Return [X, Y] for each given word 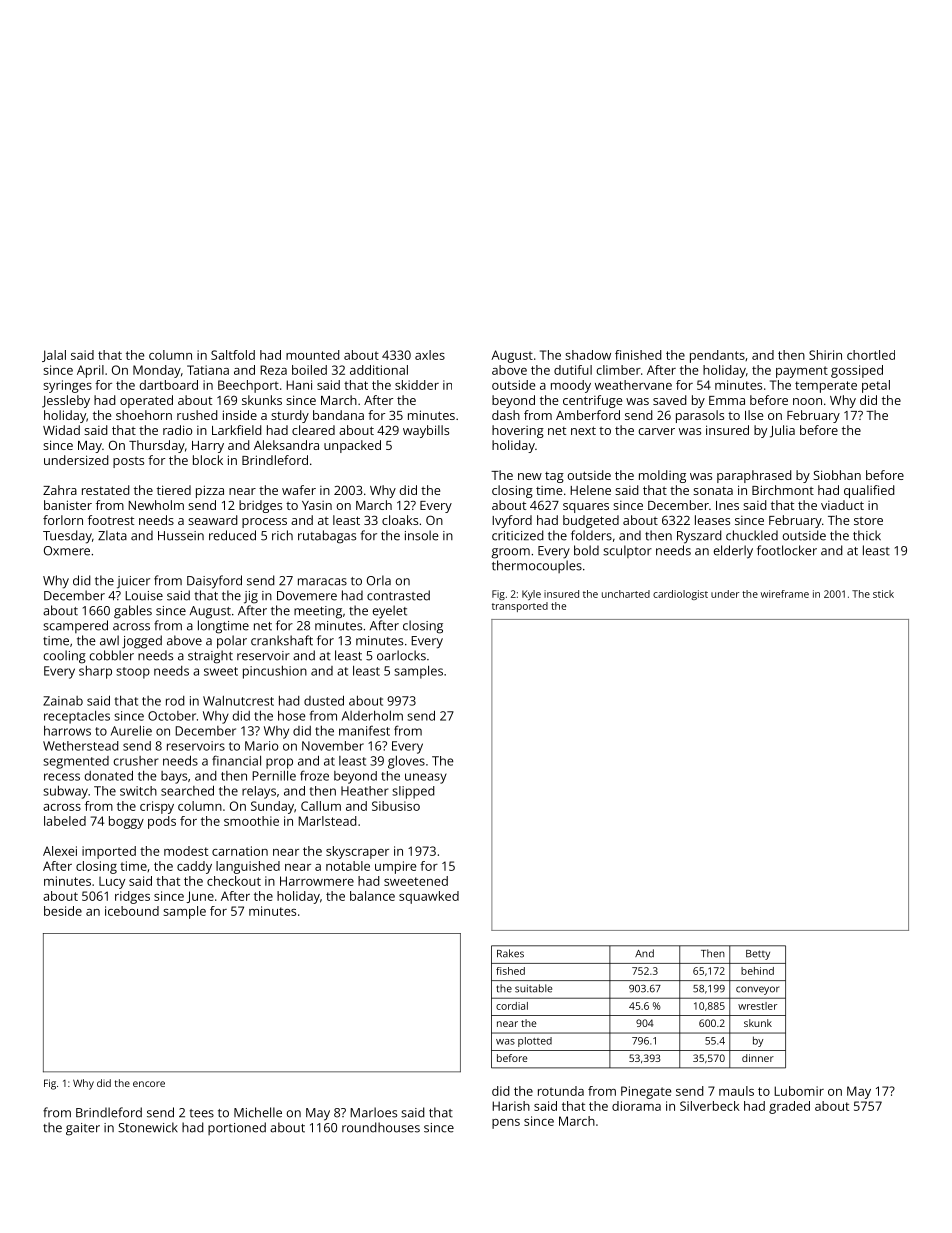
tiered [174, 490]
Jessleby [66, 401]
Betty [758, 955]
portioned [237, 1128]
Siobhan [837, 475]
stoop [133, 673]
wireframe [785, 594]
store [868, 521]
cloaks [400, 520]
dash [506, 415]
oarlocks [401, 655]
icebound [132, 911]
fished [510, 971]
